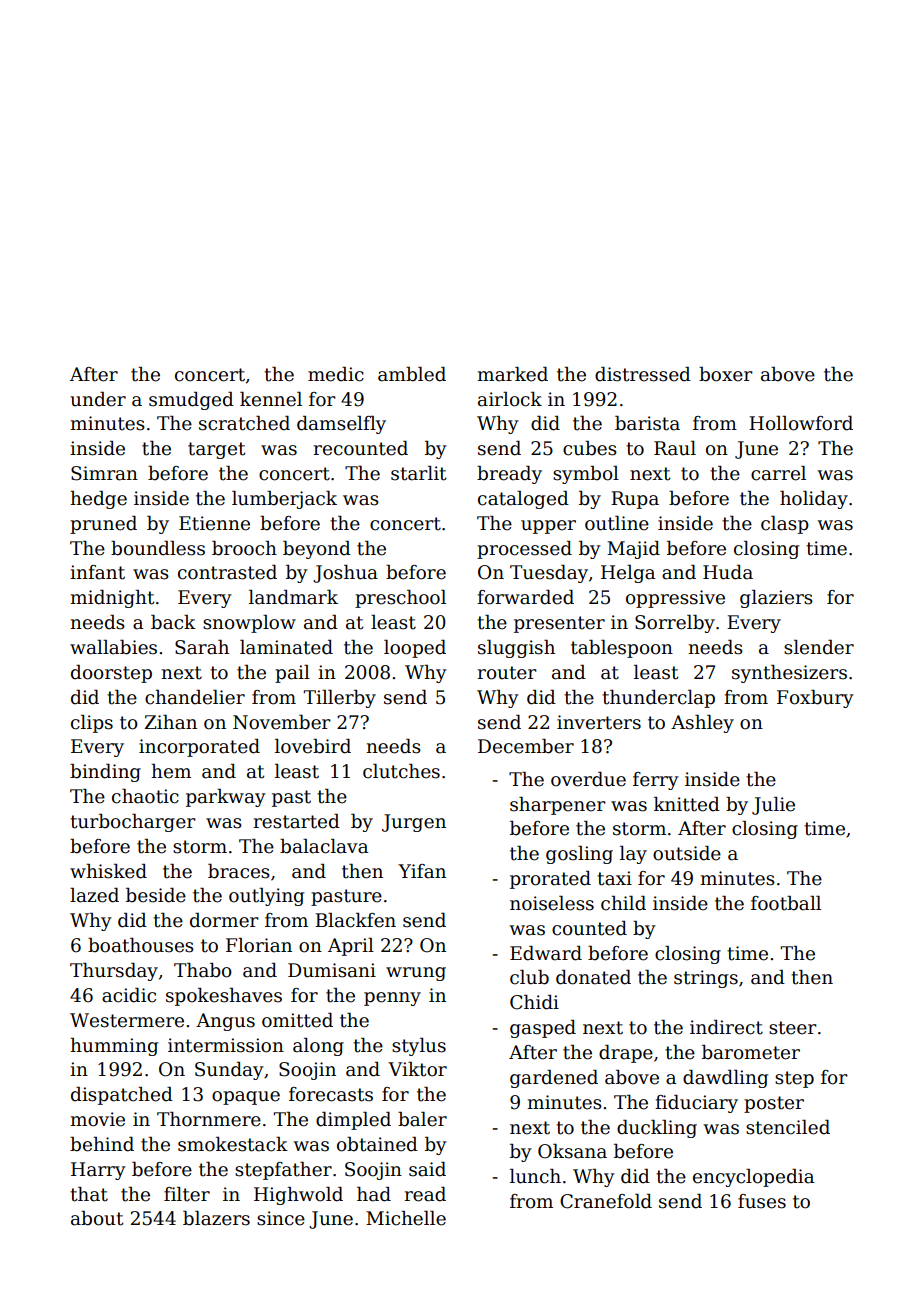 This document has width=924, height=1314. I want to click on about, so click(97, 1218).
